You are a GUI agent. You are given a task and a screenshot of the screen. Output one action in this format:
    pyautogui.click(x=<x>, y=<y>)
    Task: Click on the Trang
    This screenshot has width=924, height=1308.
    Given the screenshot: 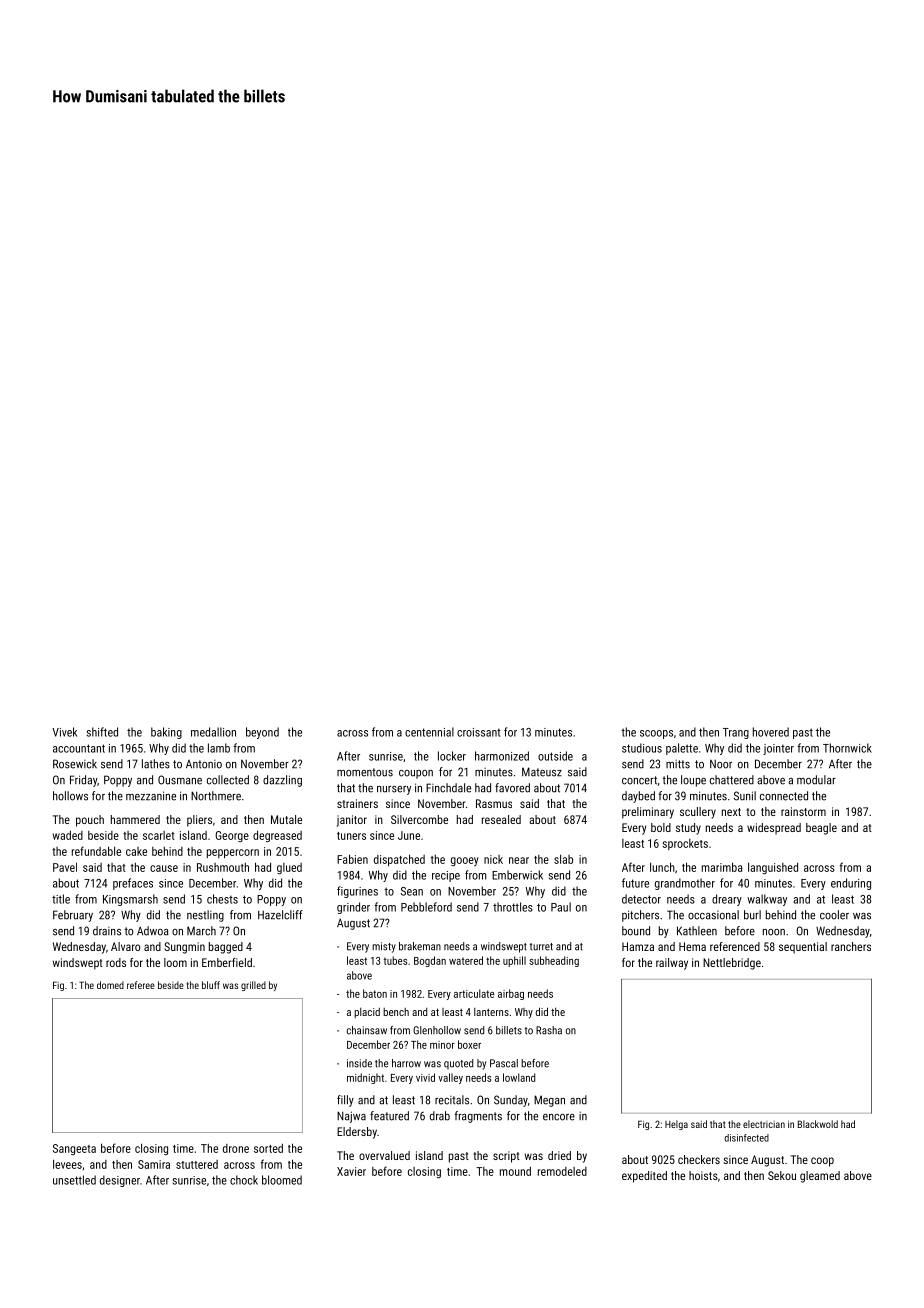 What is the action you would take?
    pyautogui.click(x=736, y=733)
